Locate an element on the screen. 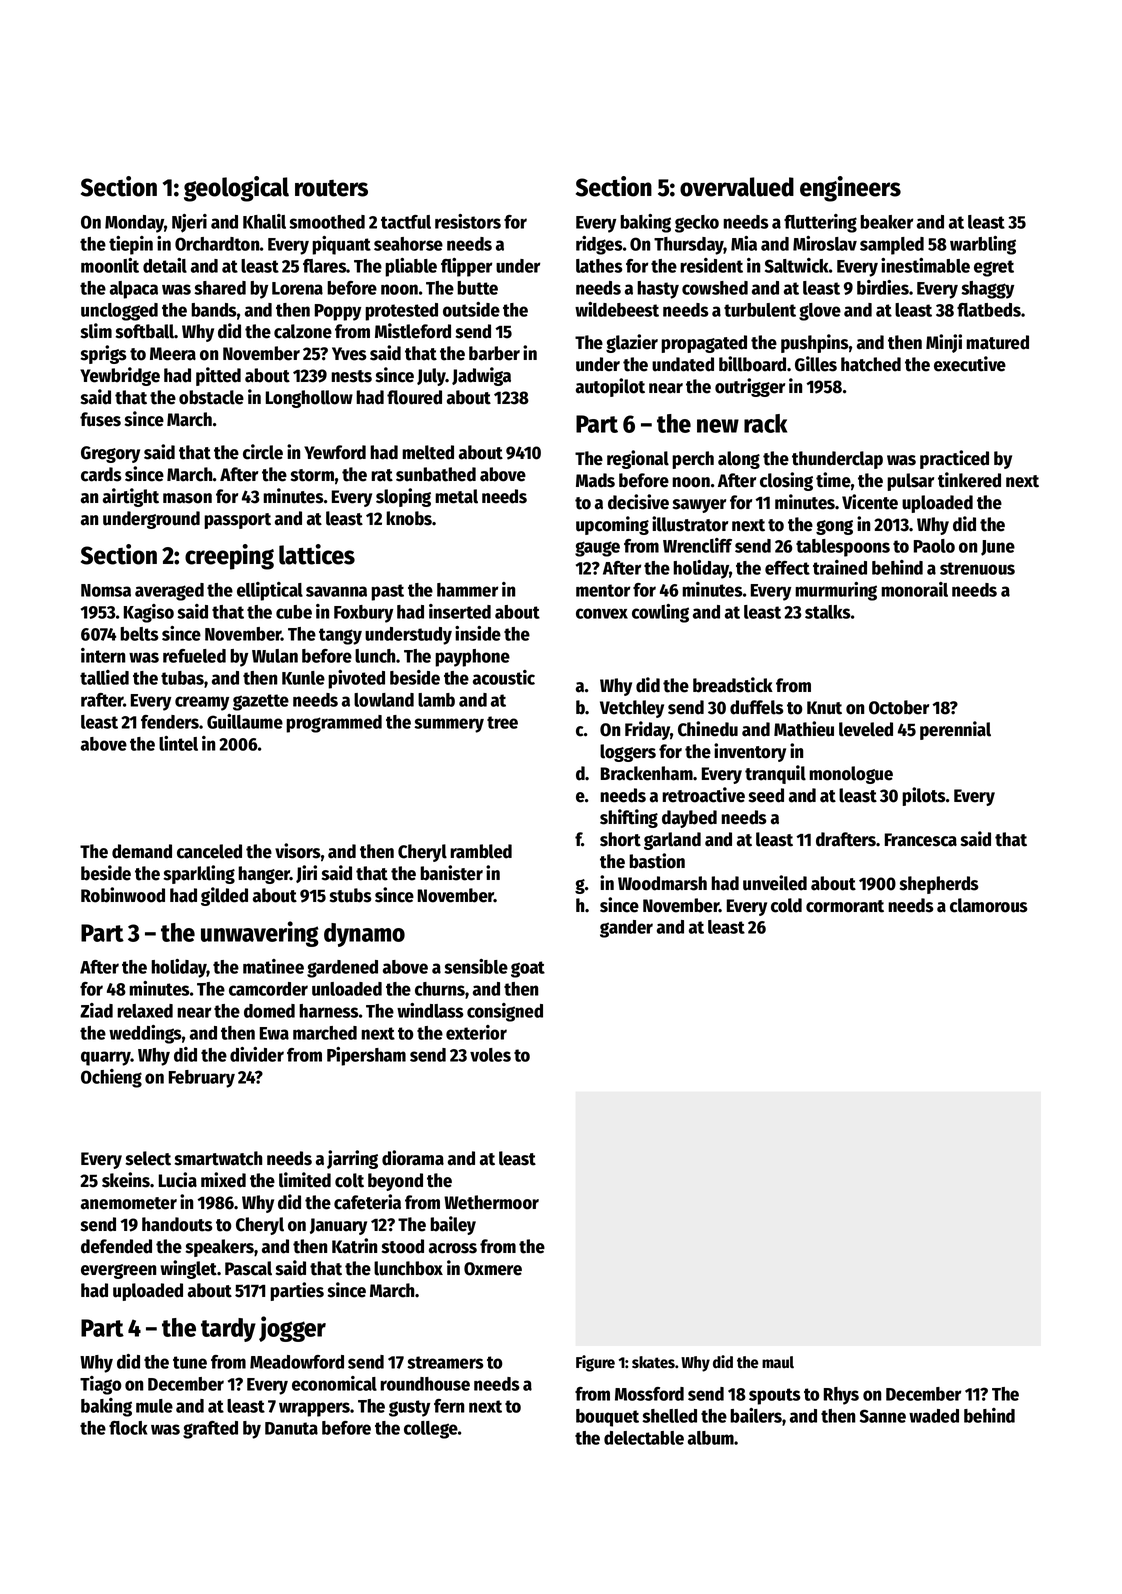  anemometer is located at coordinates (129, 1203).
